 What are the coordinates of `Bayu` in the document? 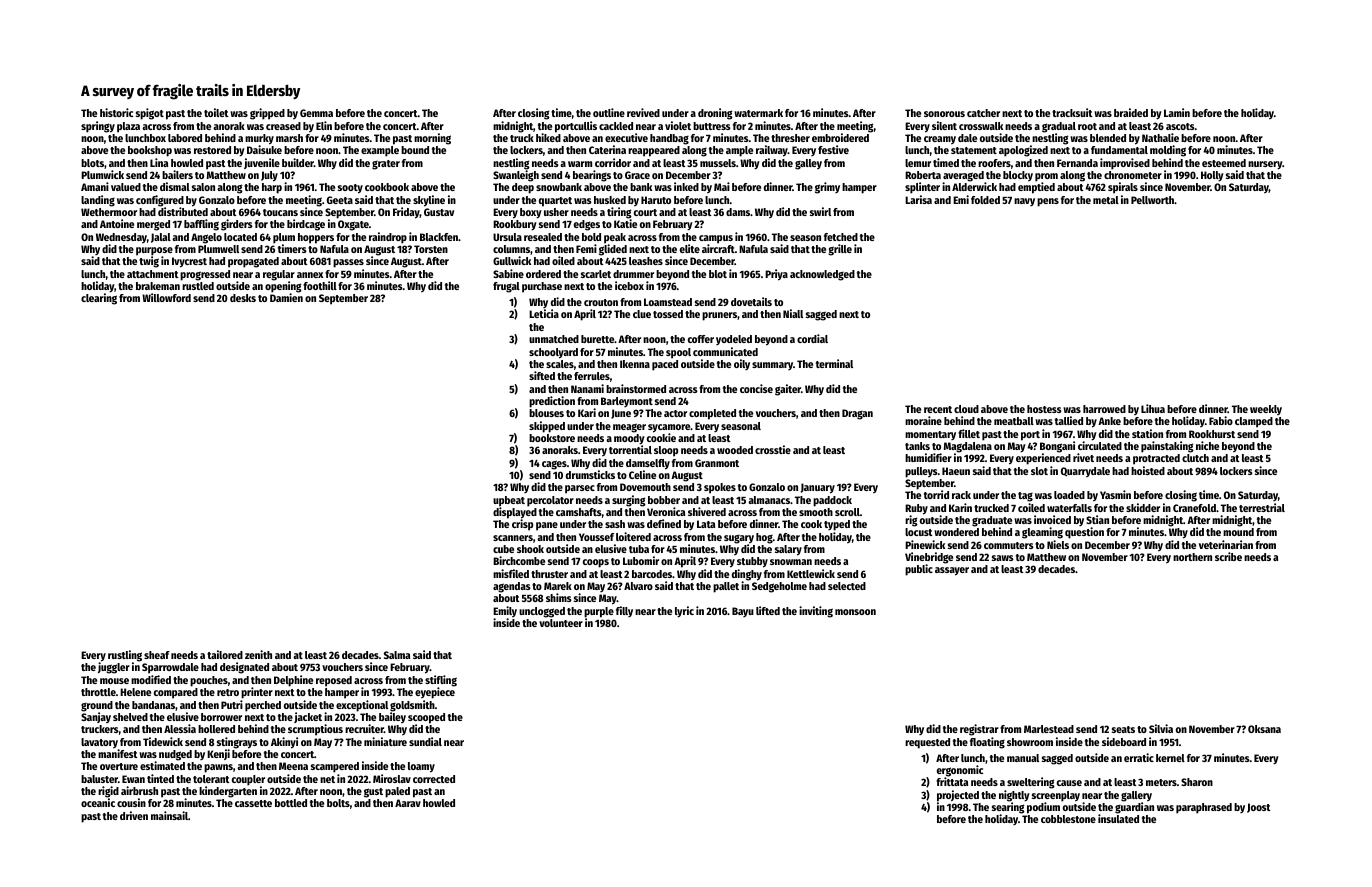 It's located at (743, 612).
